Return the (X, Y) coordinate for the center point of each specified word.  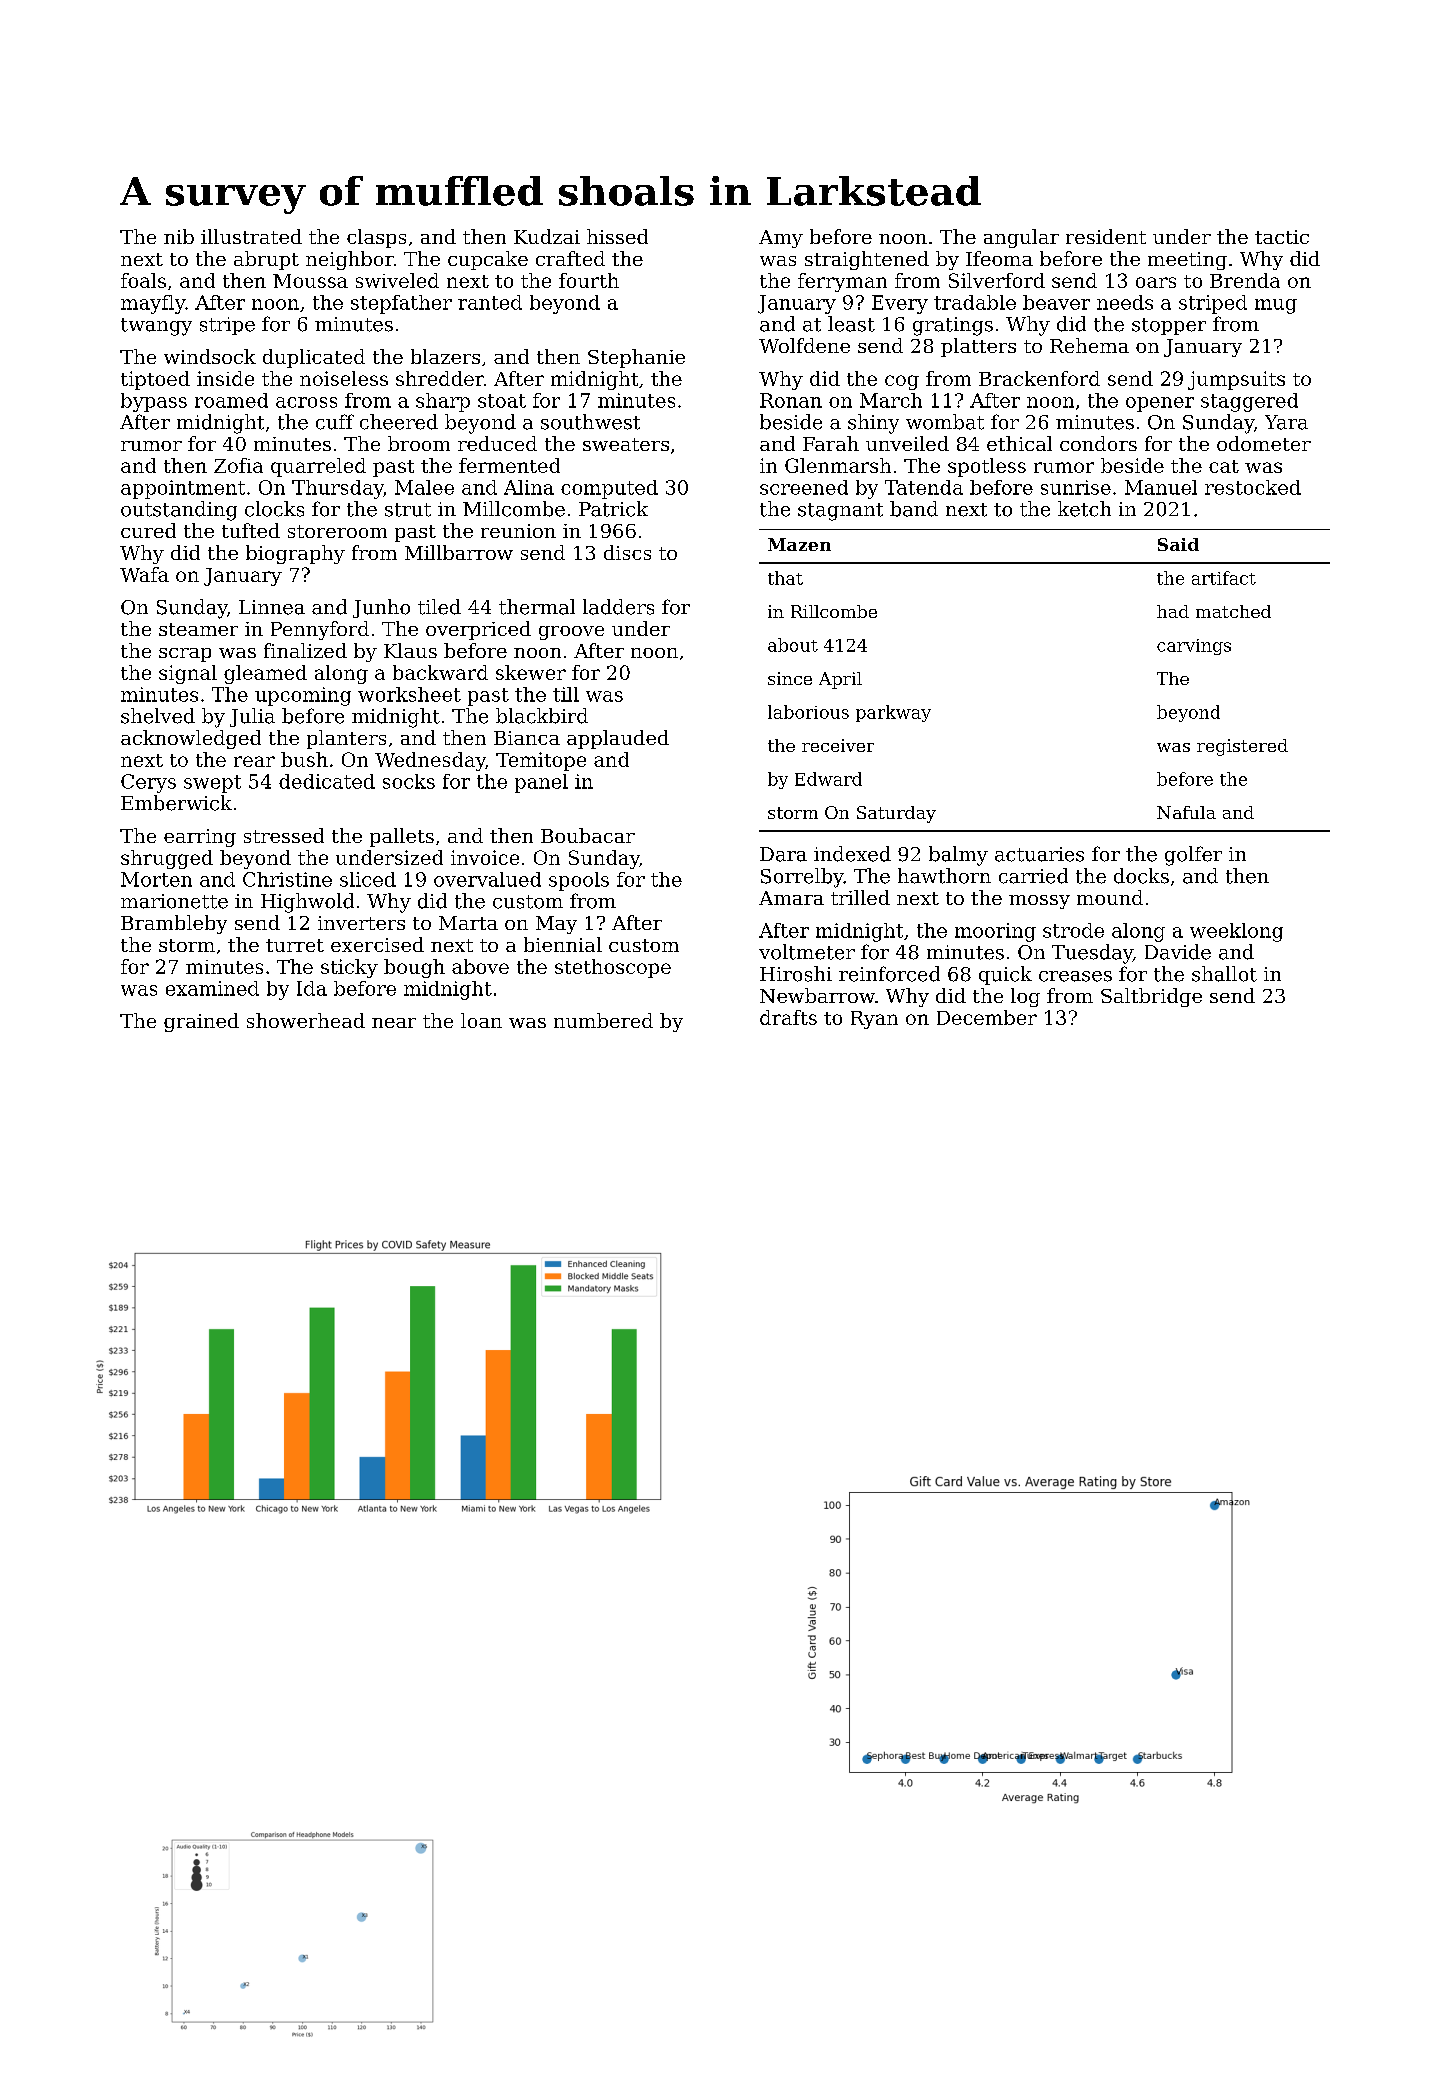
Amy (781, 239)
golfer (1193, 856)
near (394, 1023)
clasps (376, 238)
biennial (563, 944)
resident (1106, 236)
